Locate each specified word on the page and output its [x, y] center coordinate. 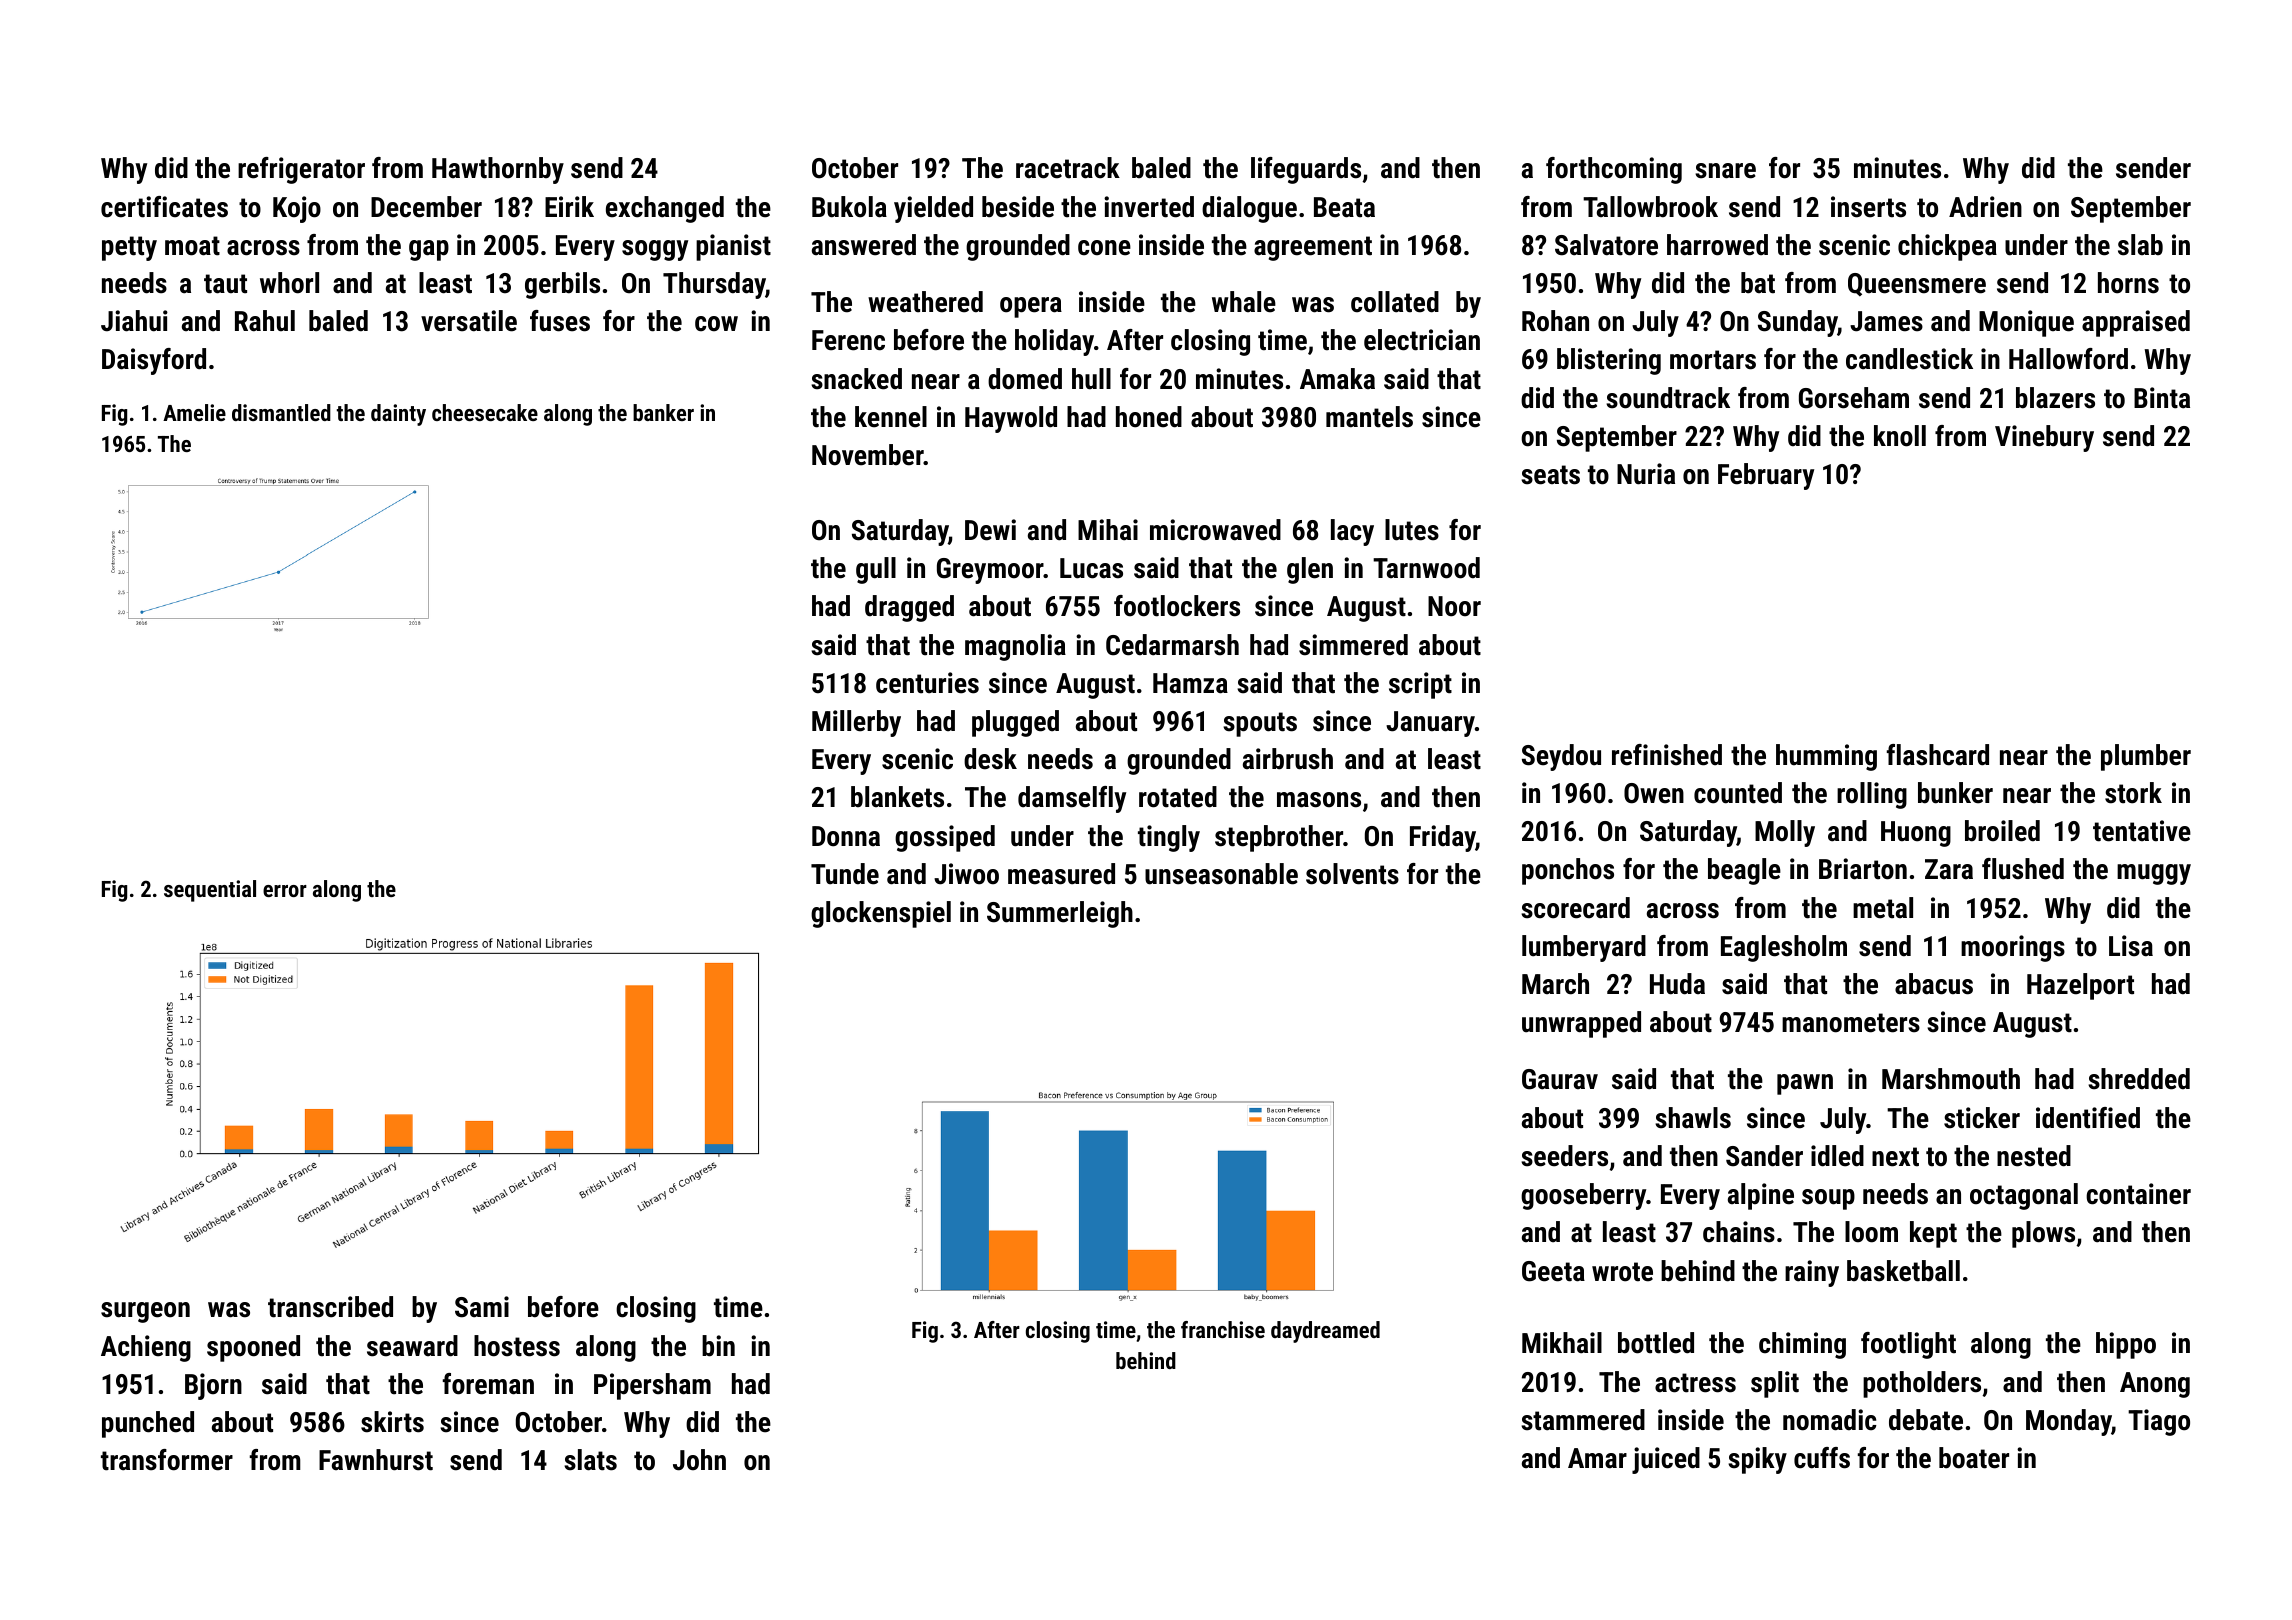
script [1420, 685]
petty [129, 248]
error [285, 891]
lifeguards [1306, 170]
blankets [897, 797]
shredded [2139, 1079]
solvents [1352, 874]
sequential [210, 891]
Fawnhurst [376, 1460]
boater [1974, 1458]
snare [1725, 171]
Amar [1597, 1458]
